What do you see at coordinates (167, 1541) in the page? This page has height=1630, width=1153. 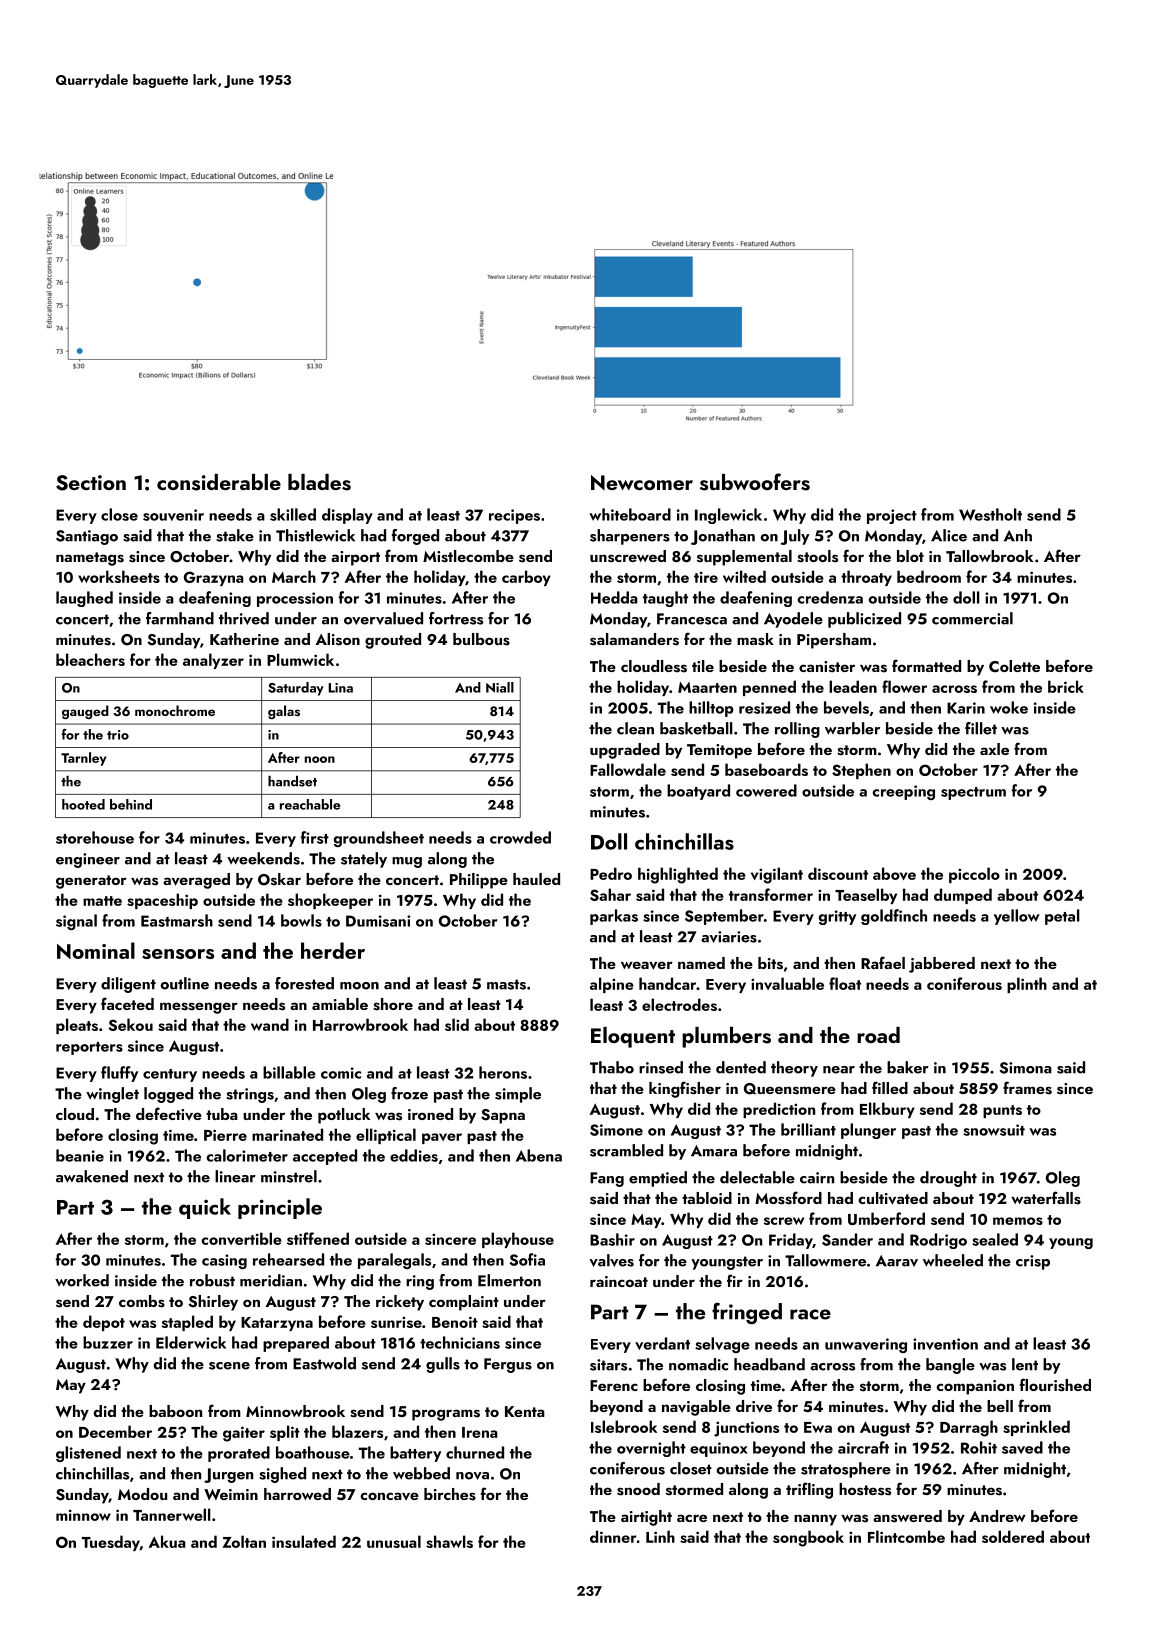 I see `Akua` at bounding box center [167, 1541].
